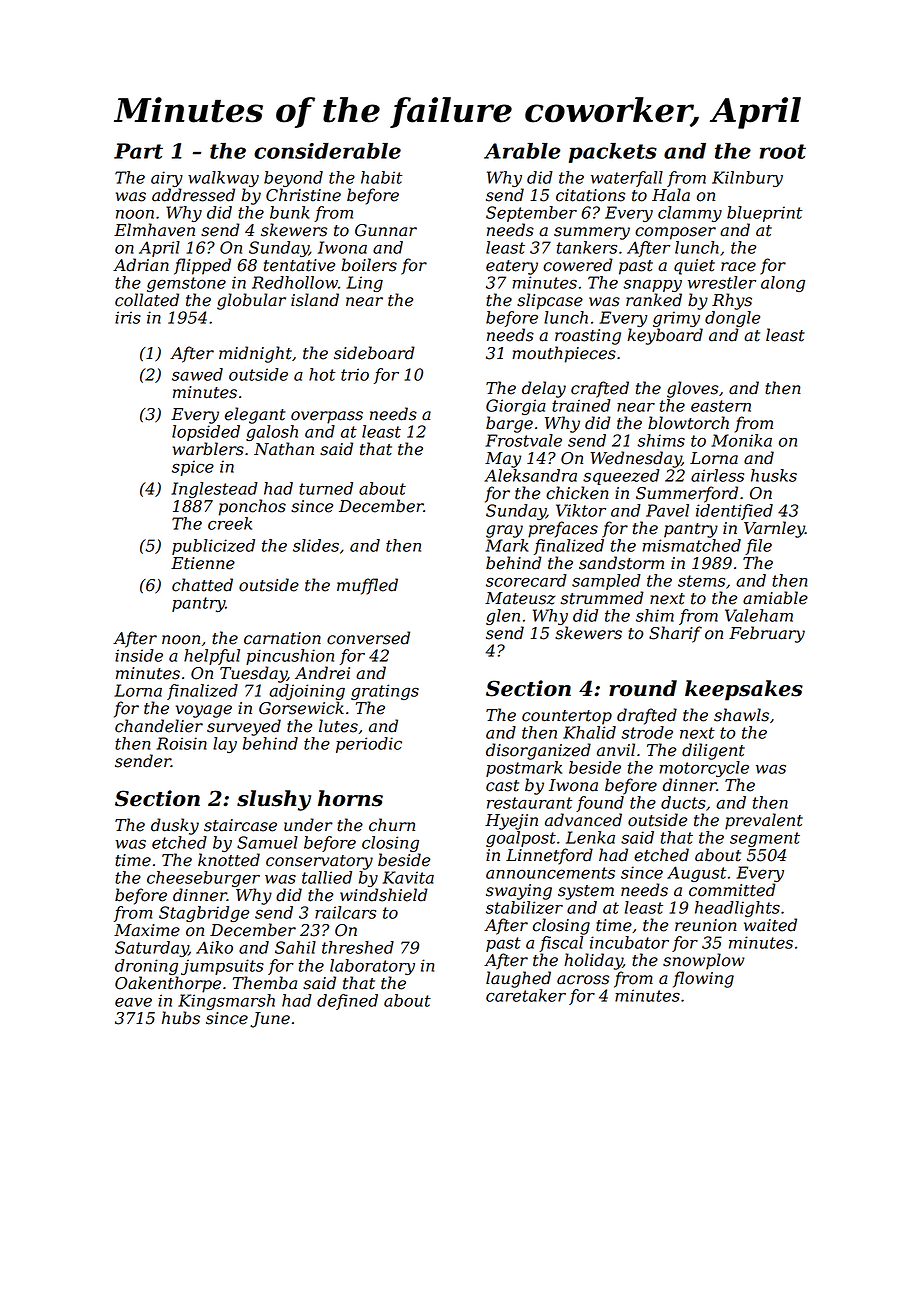  Describe the element at coordinates (139, 655) in the screenshot. I see `inside` at that location.
